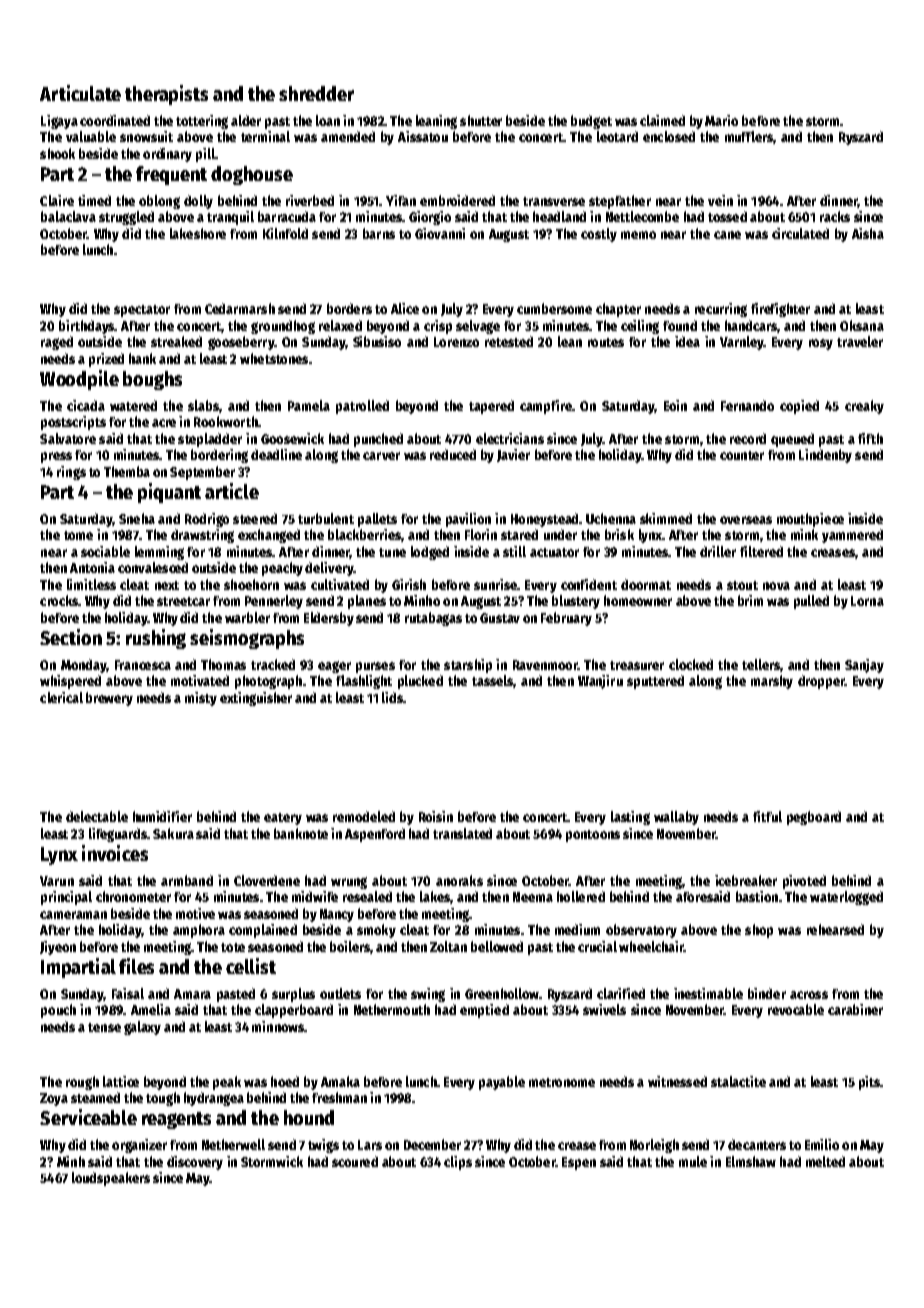  I want to click on shredder, so click(316, 93).
